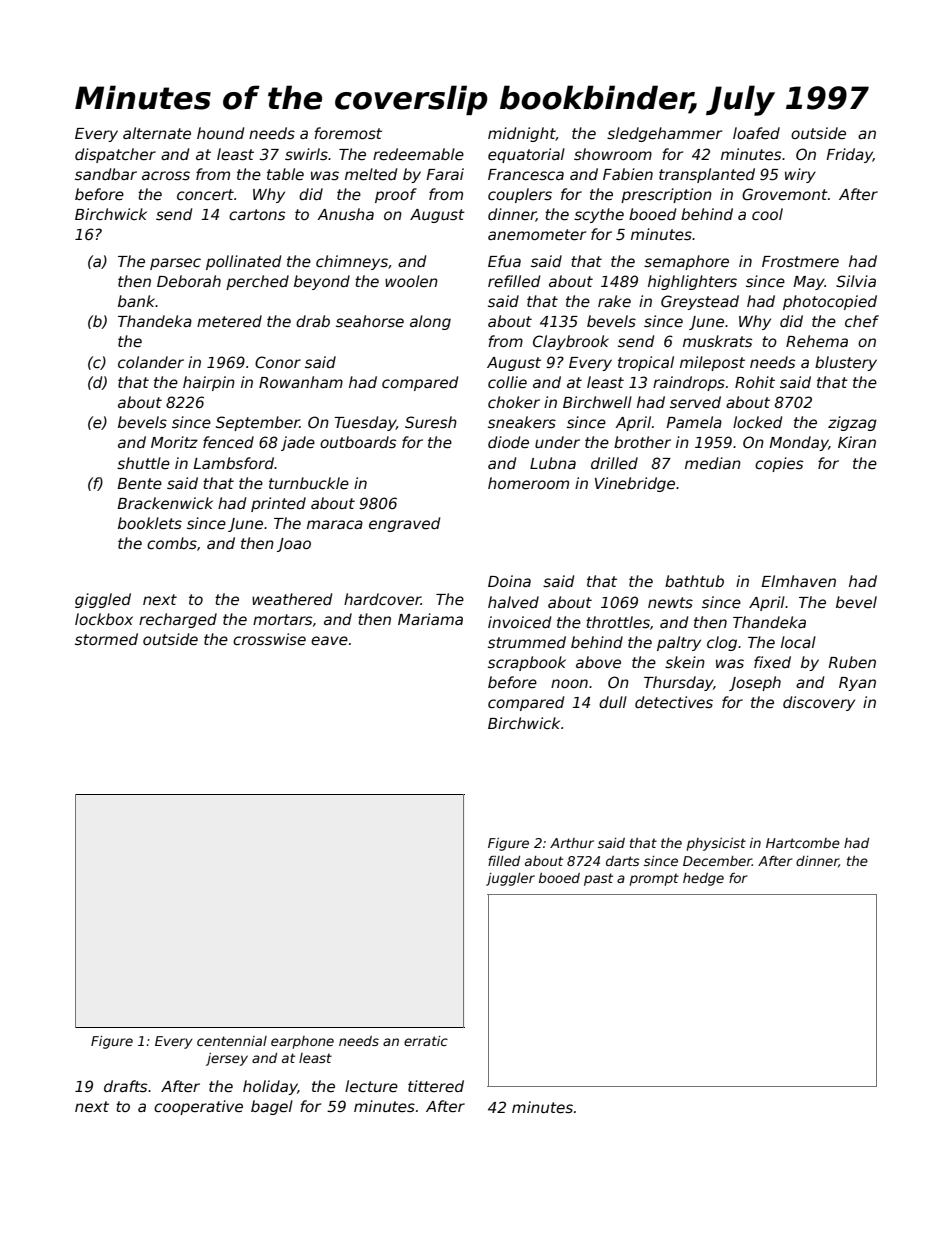  I want to click on bank, so click(137, 301).
